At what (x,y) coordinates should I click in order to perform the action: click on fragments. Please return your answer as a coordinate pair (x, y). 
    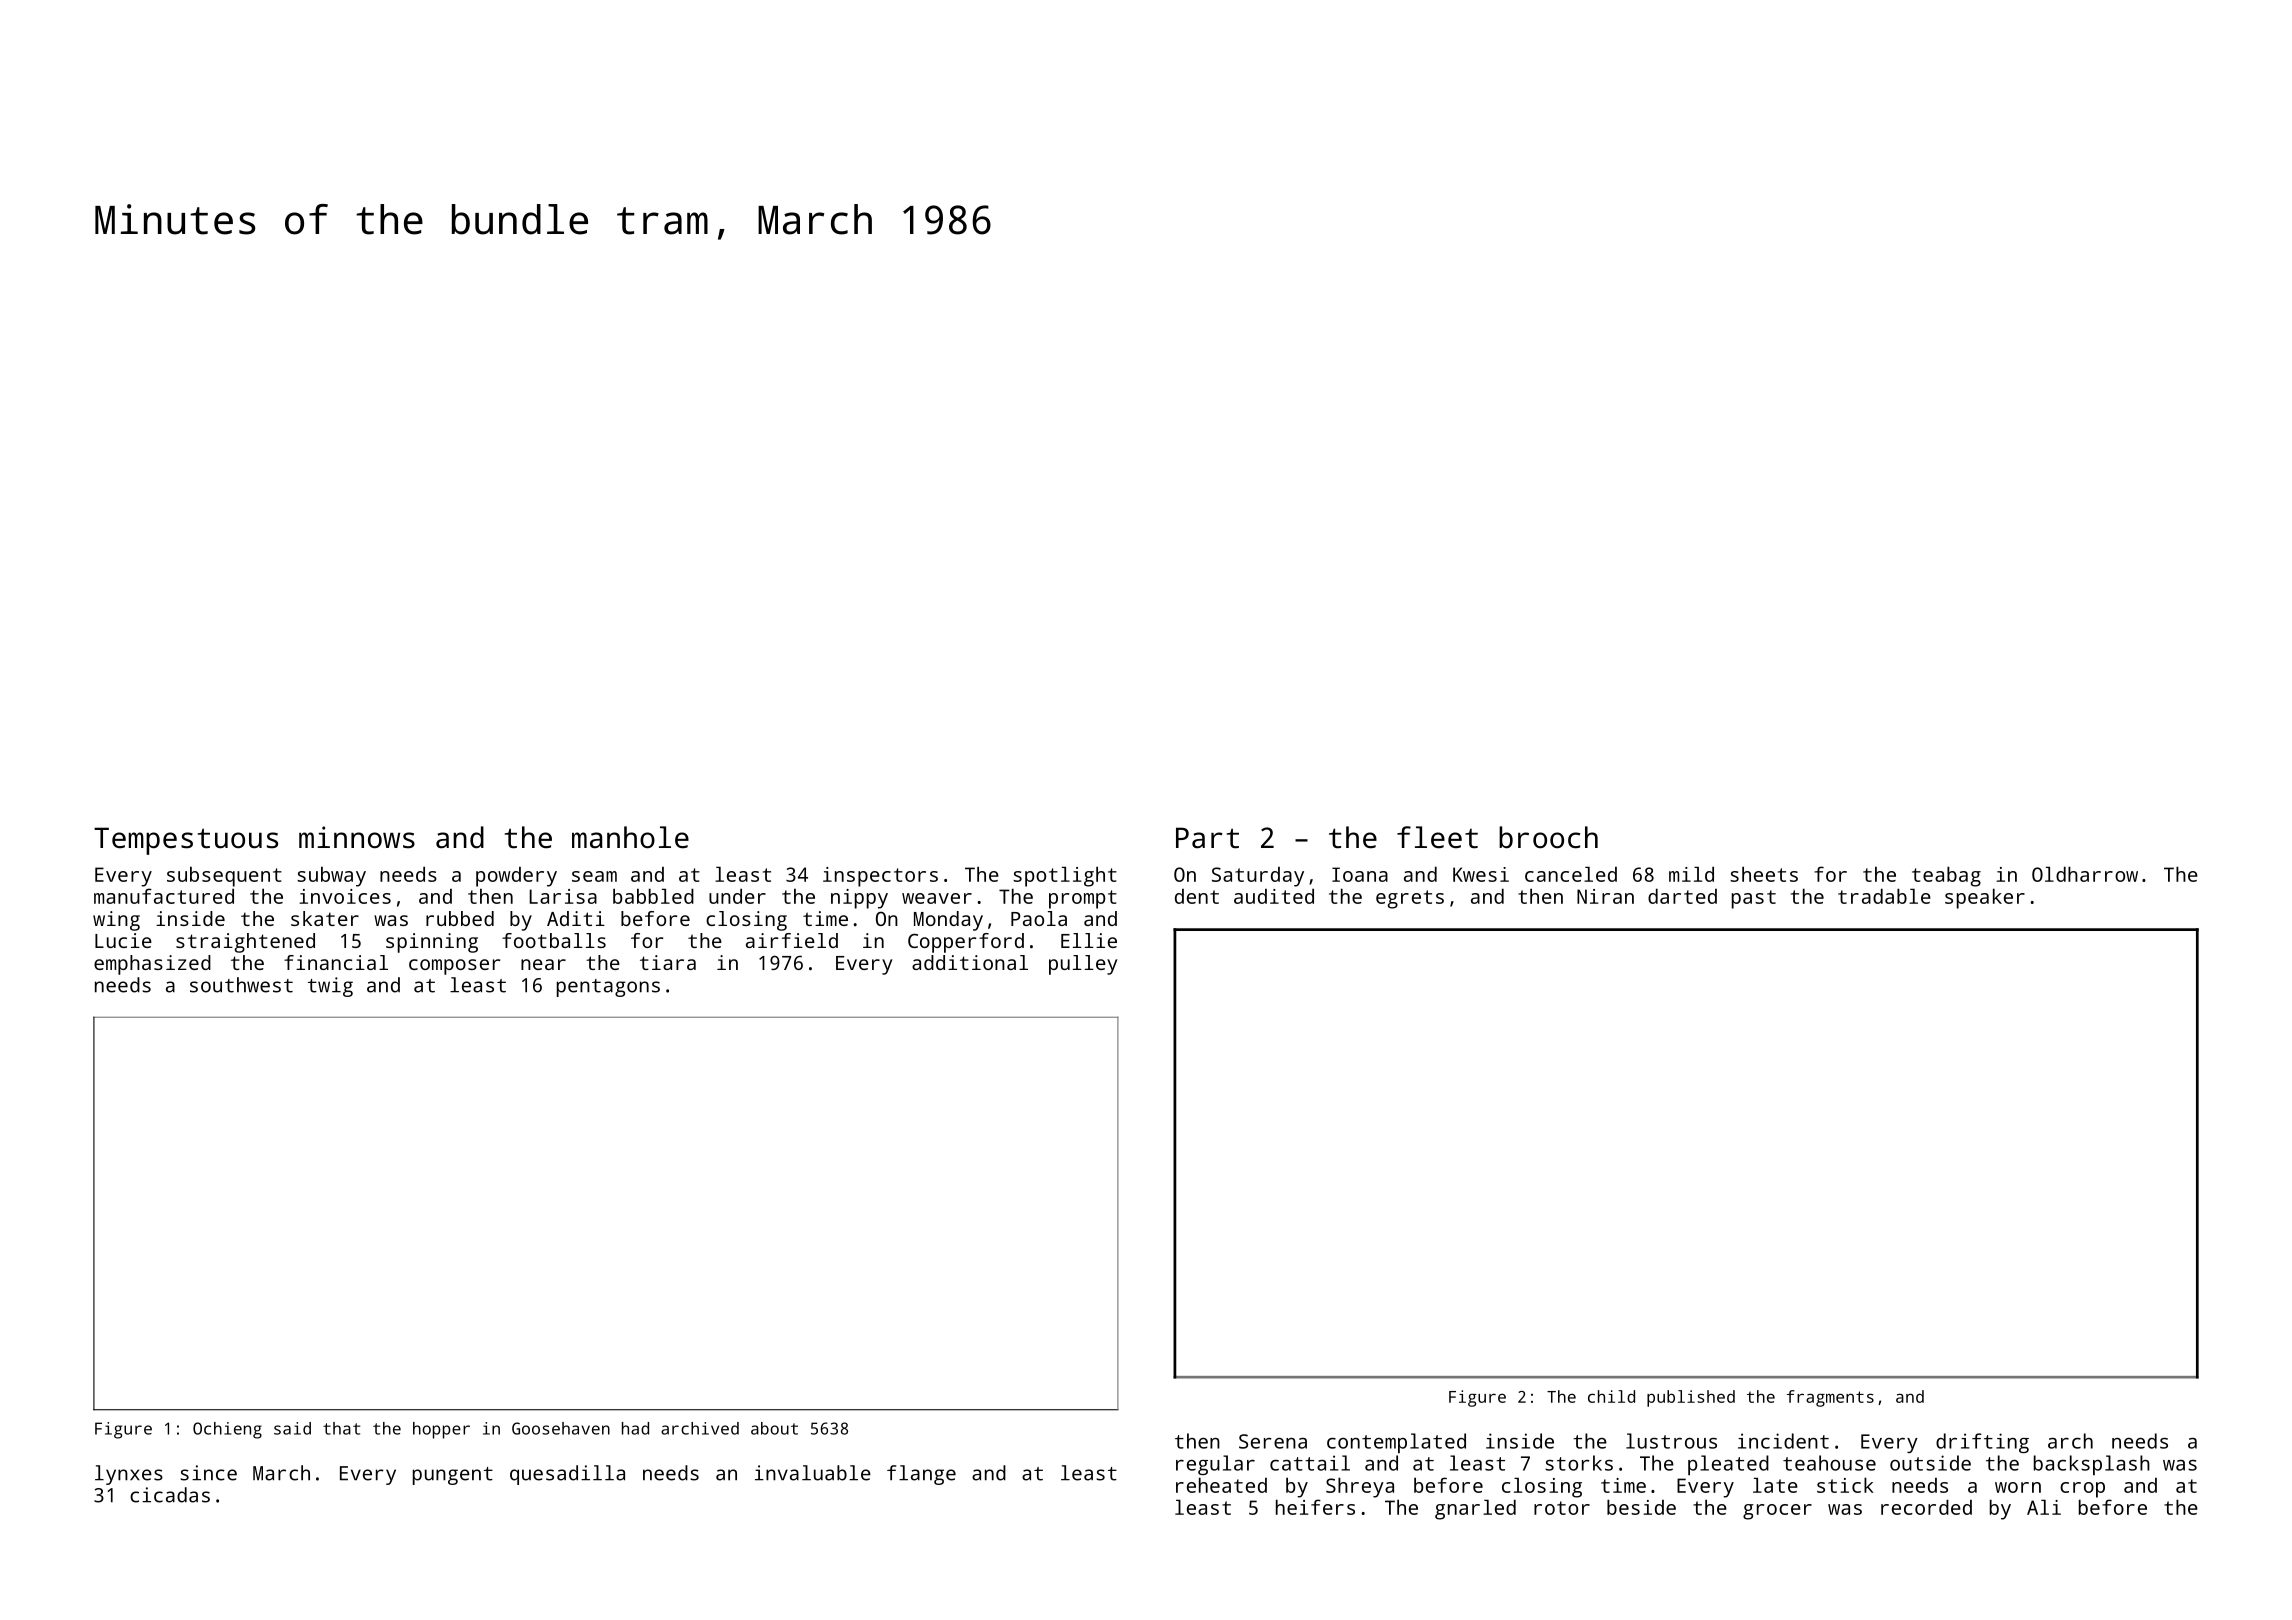
    Looking at the image, I should click on (1830, 1398).
